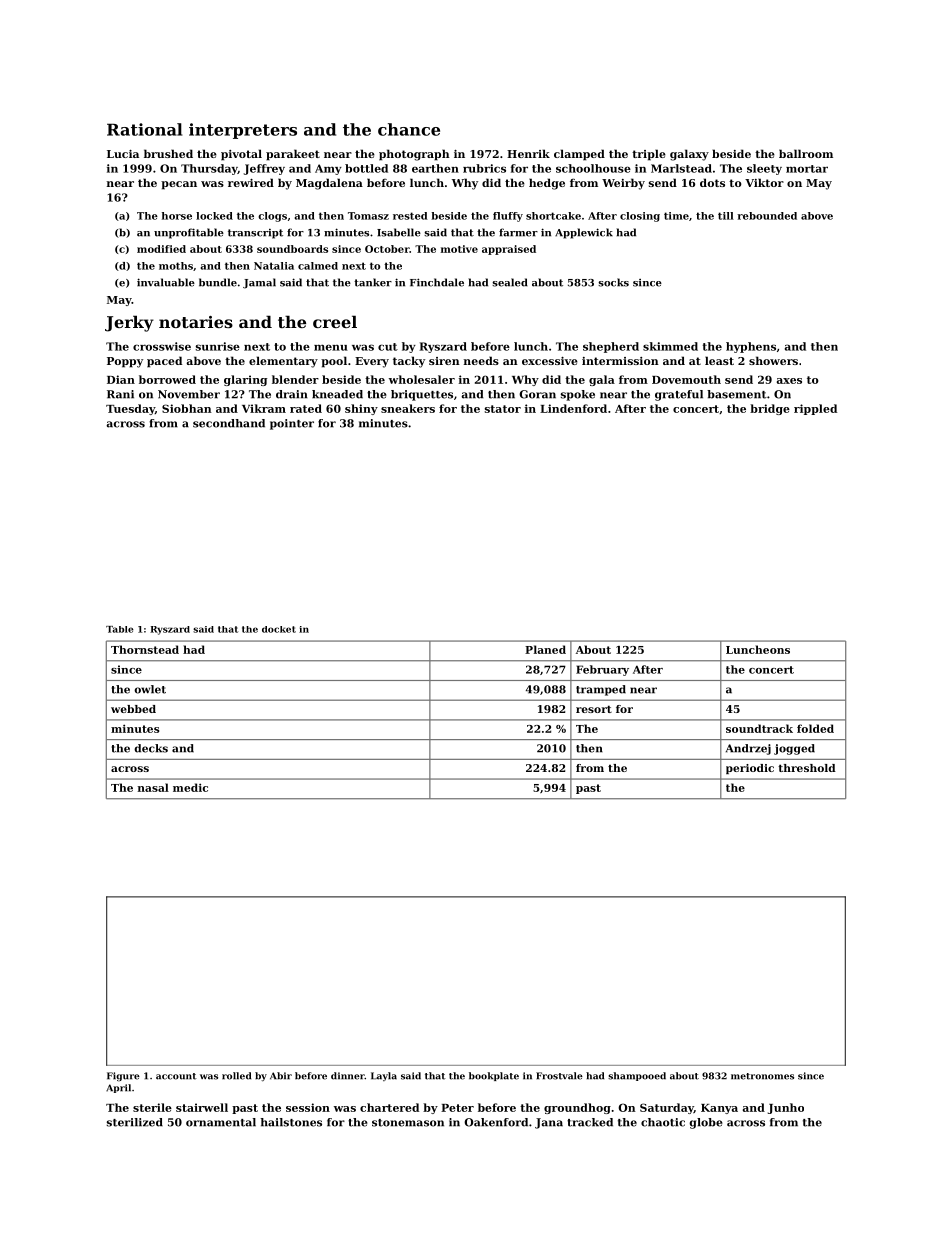  What do you see at coordinates (130, 409) in the screenshot?
I see `Tuesday` at bounding box center [130, 409].
